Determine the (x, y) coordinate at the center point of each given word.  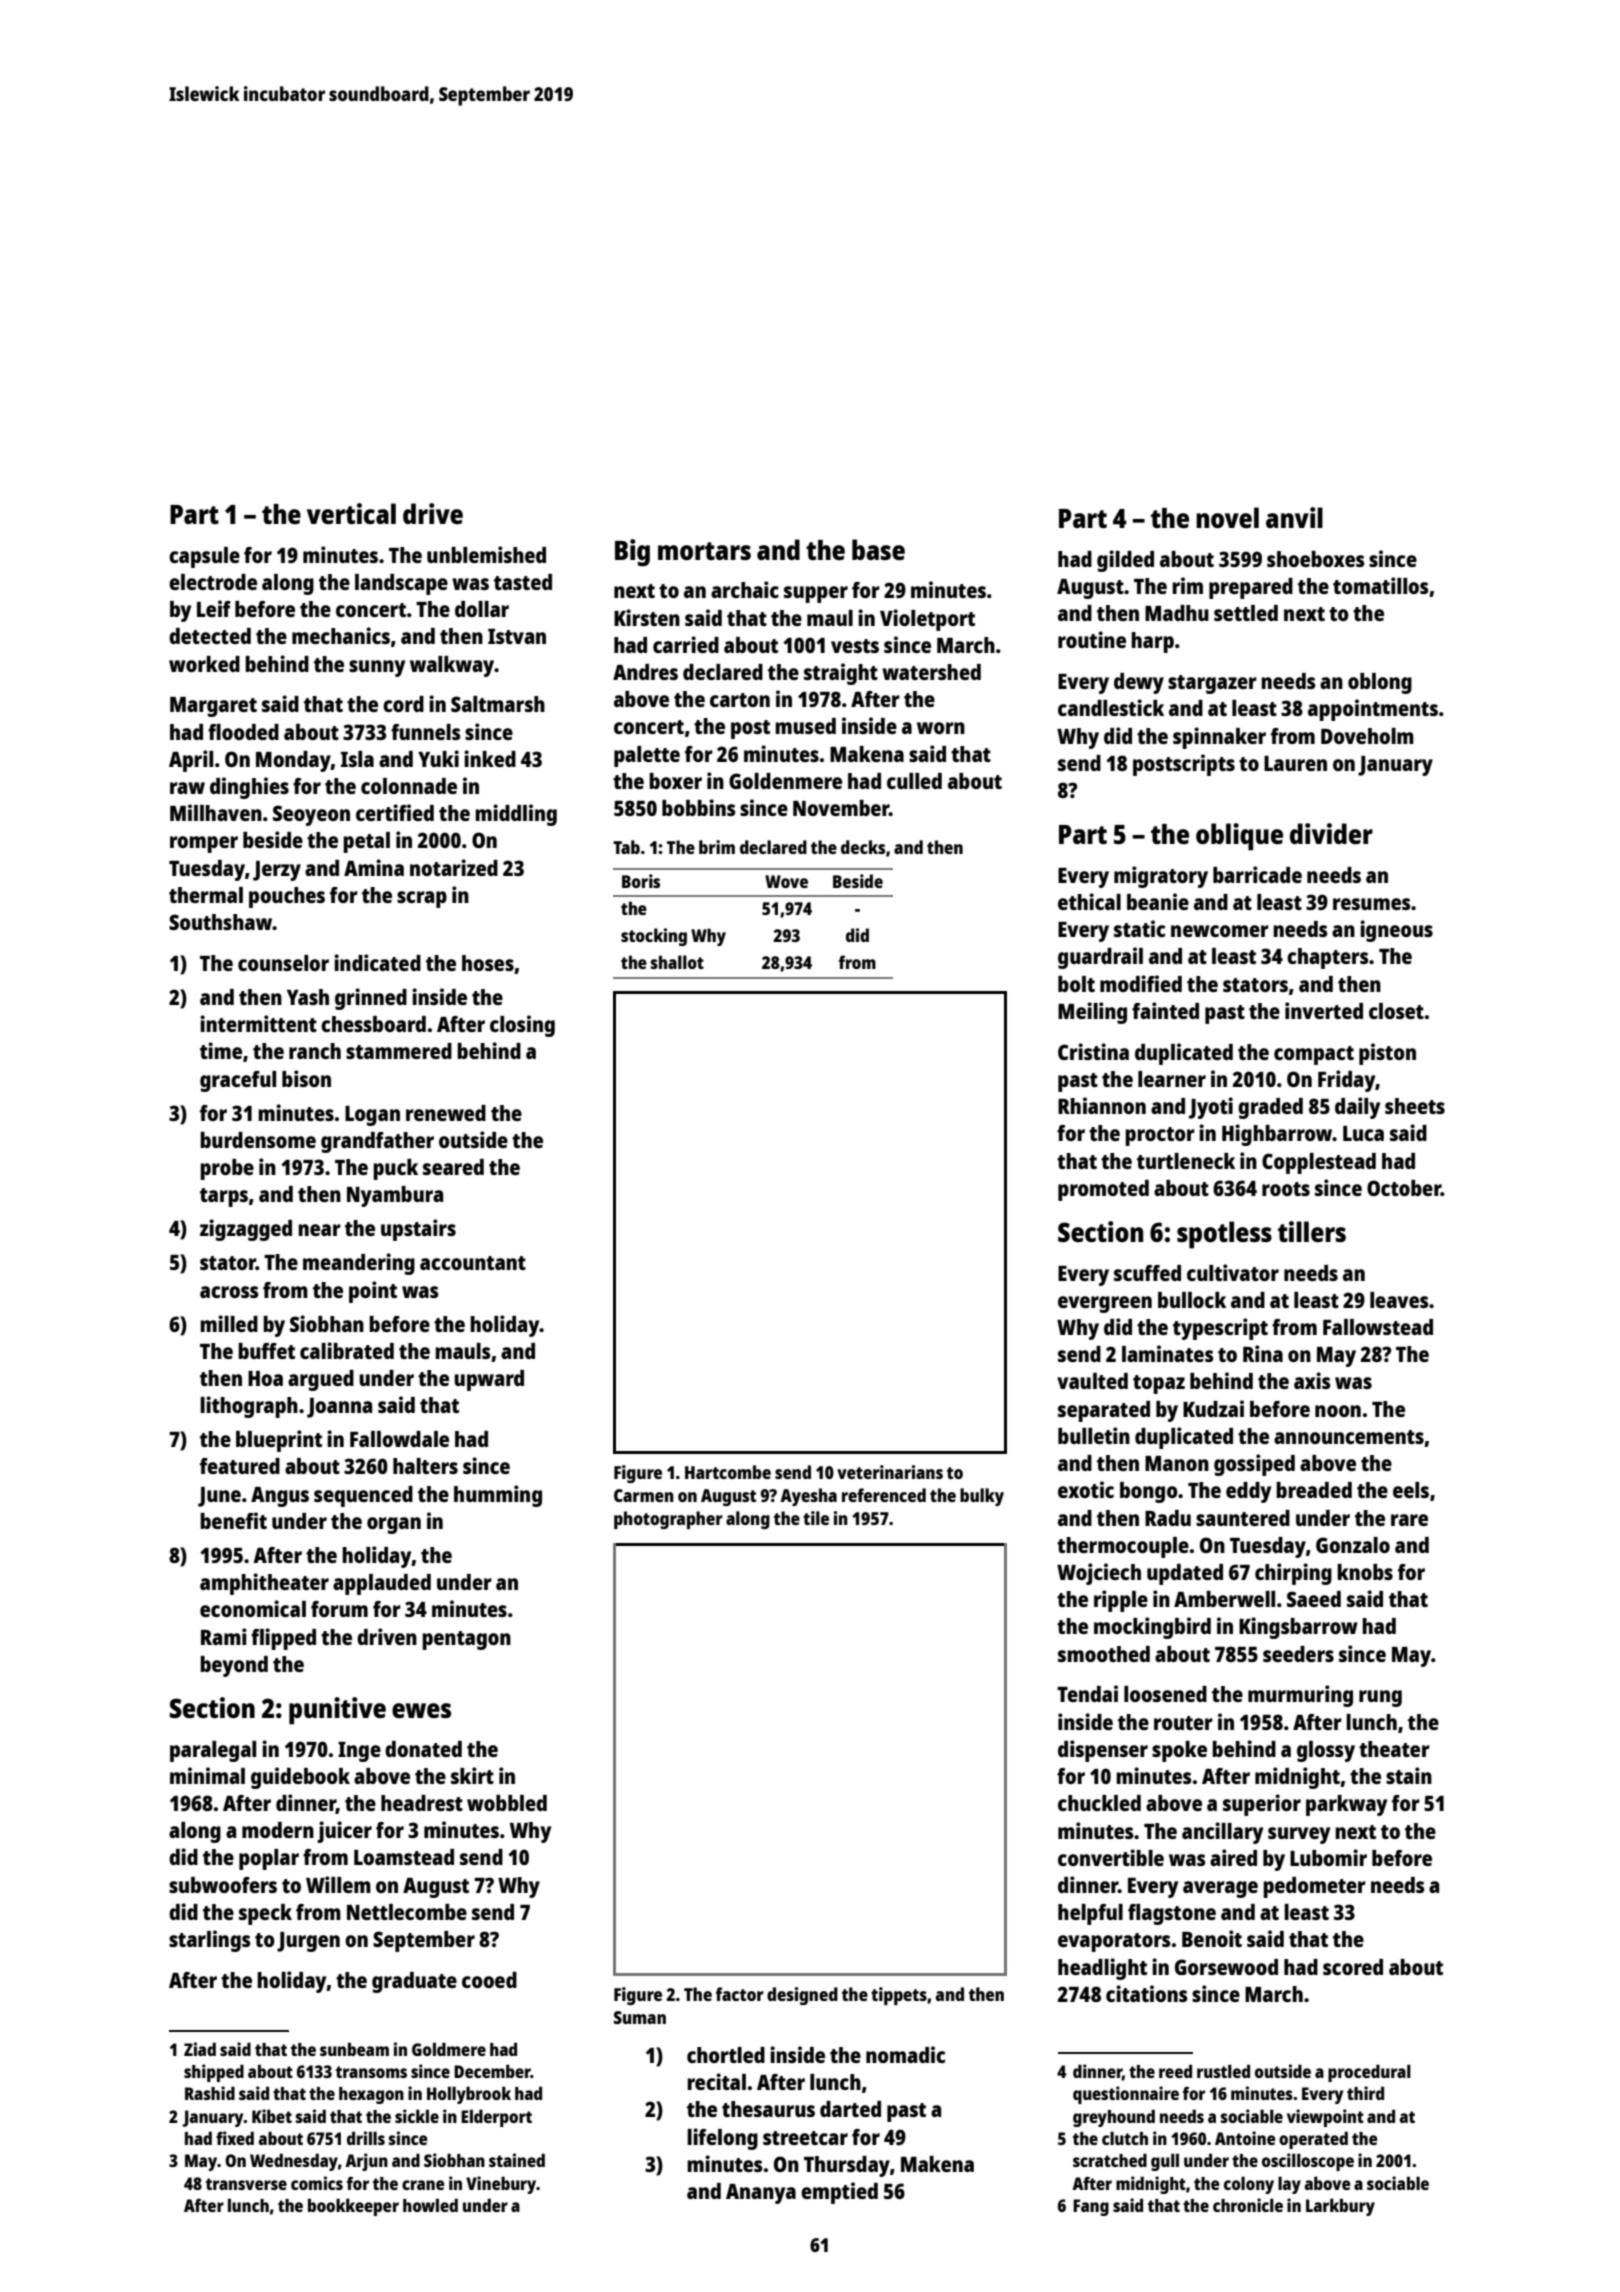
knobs (1365, 1572)
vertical (351, 513)
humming (498, 1496)
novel (1227, 517)
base (878, 549)
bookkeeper (353, 2207)
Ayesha (808, 1497)
